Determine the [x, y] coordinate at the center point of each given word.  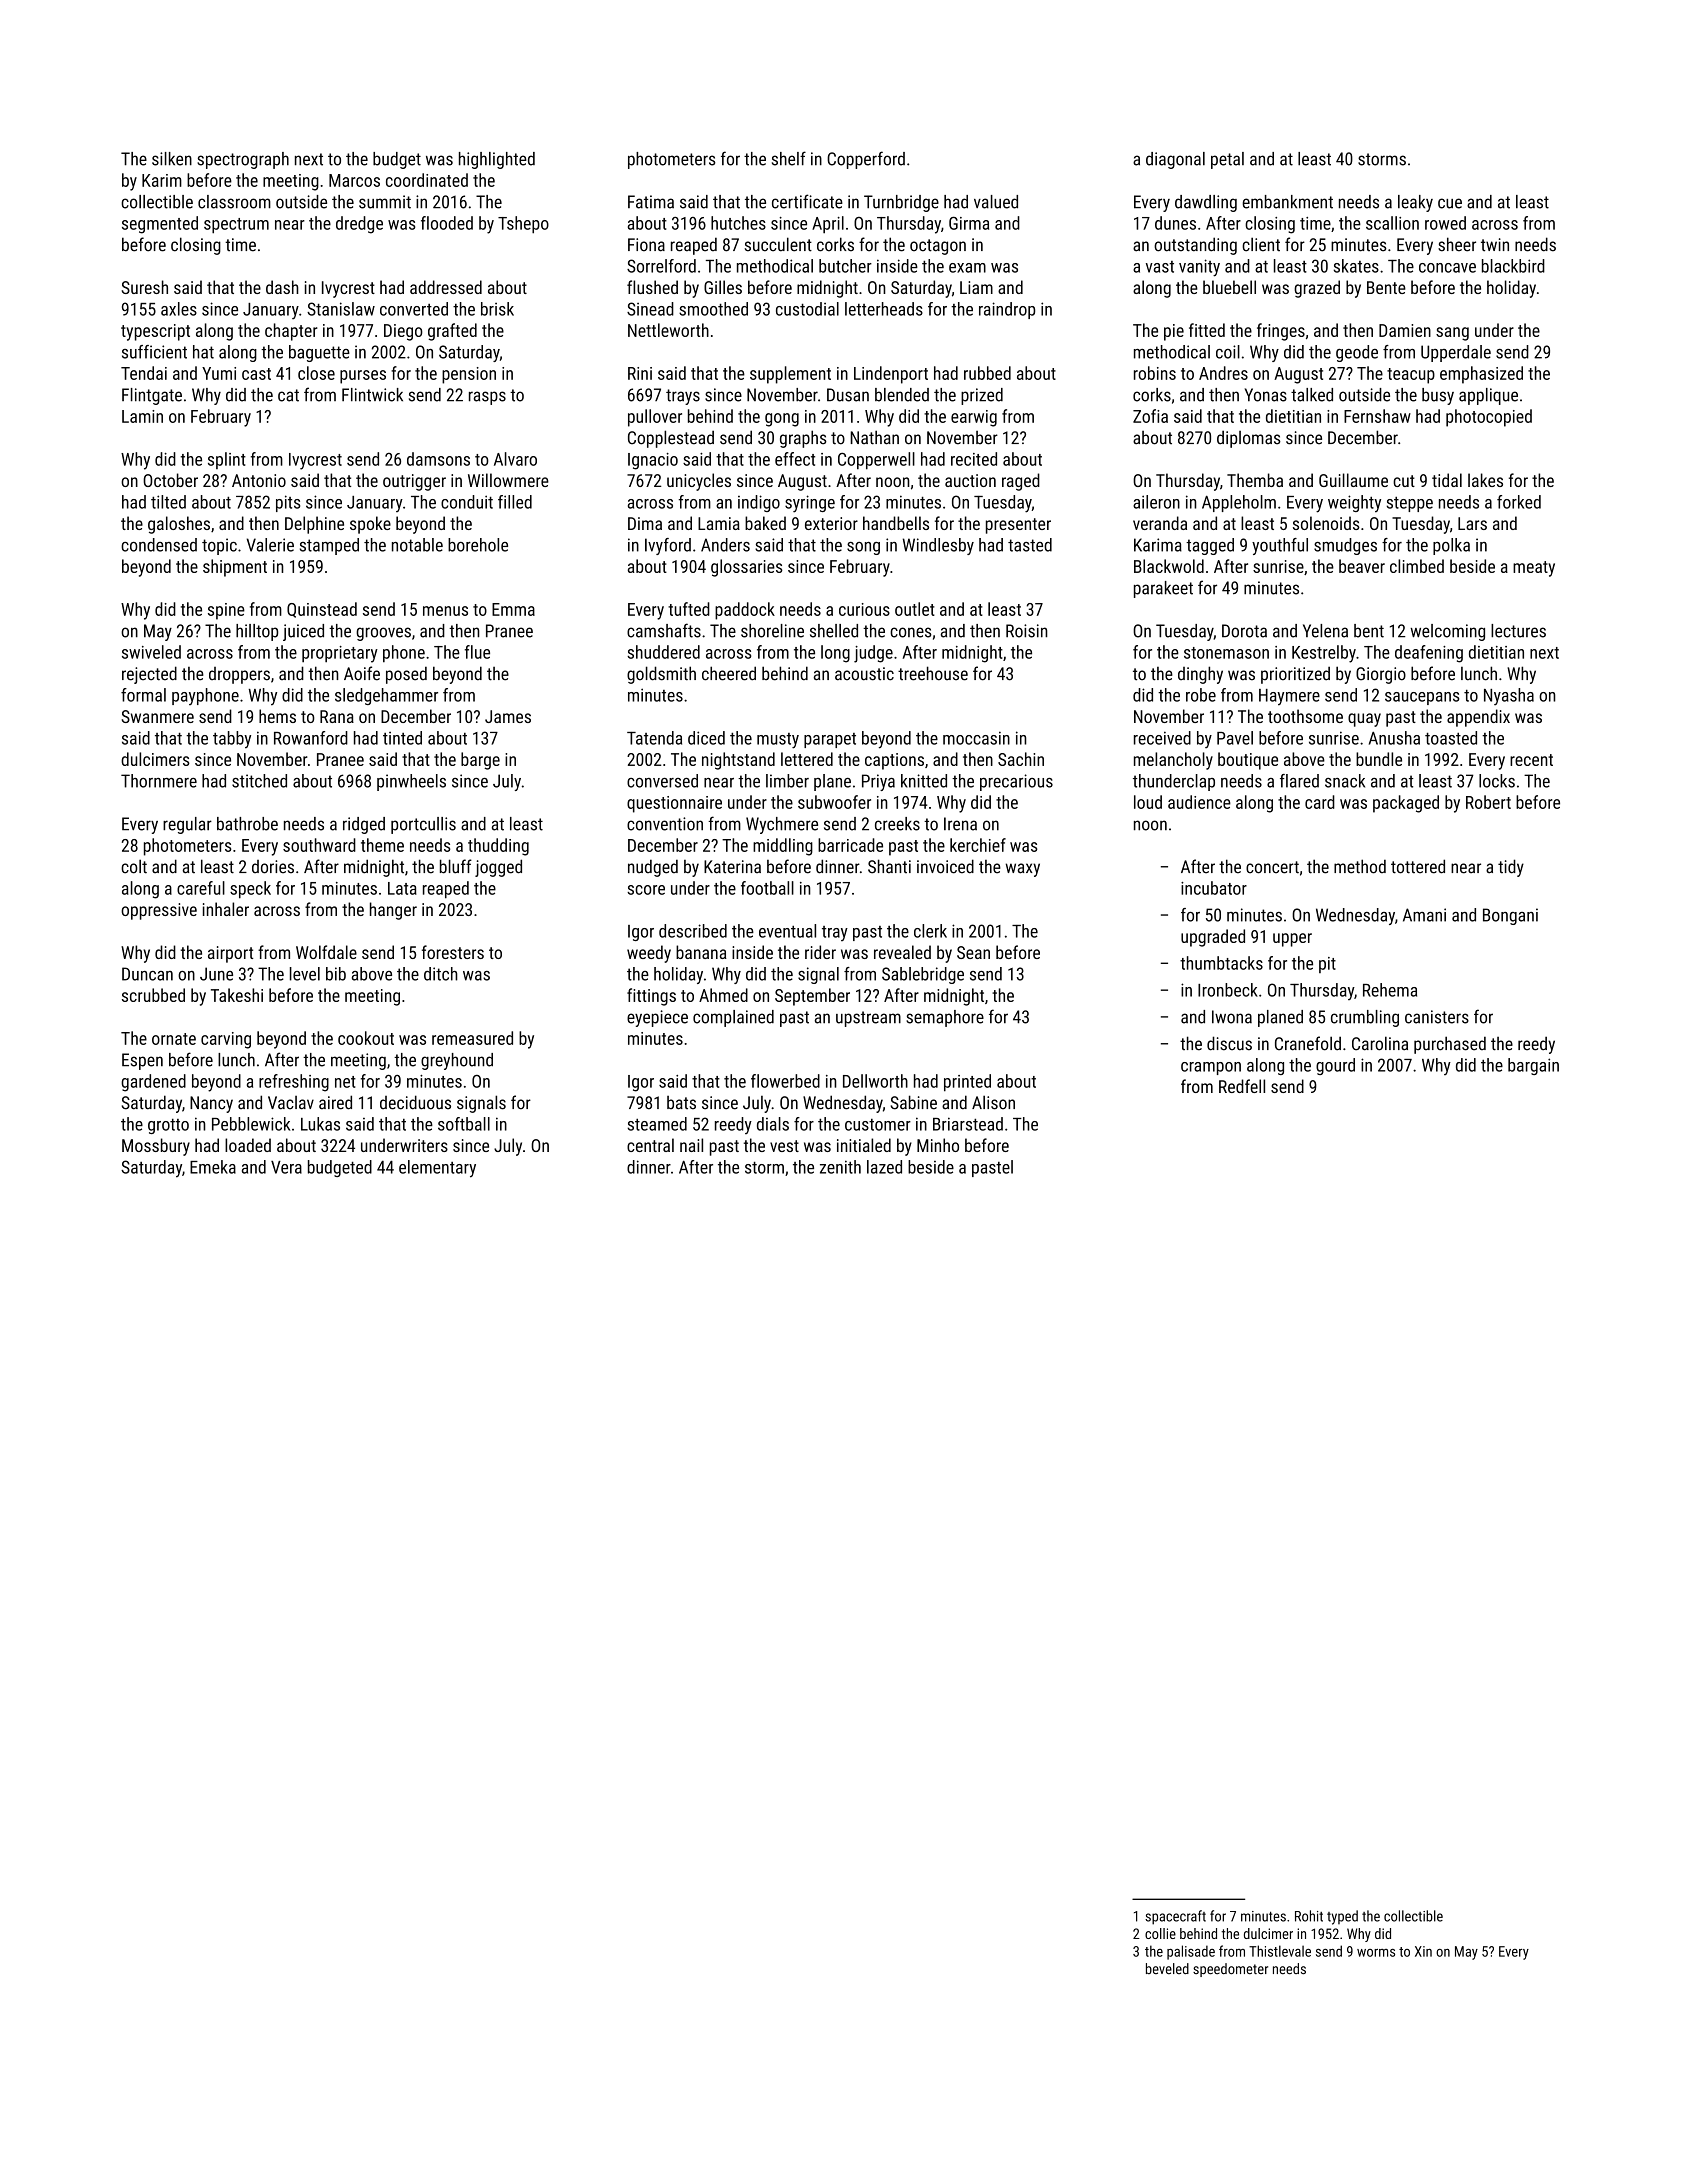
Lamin [142, 416]
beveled [1167, 1968]
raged [1021, 482]
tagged [1210, 546]
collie [1160, 1933]
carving [226, 1040]
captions [894, 761]
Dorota [1244, 631]
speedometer [1230, 1970]
